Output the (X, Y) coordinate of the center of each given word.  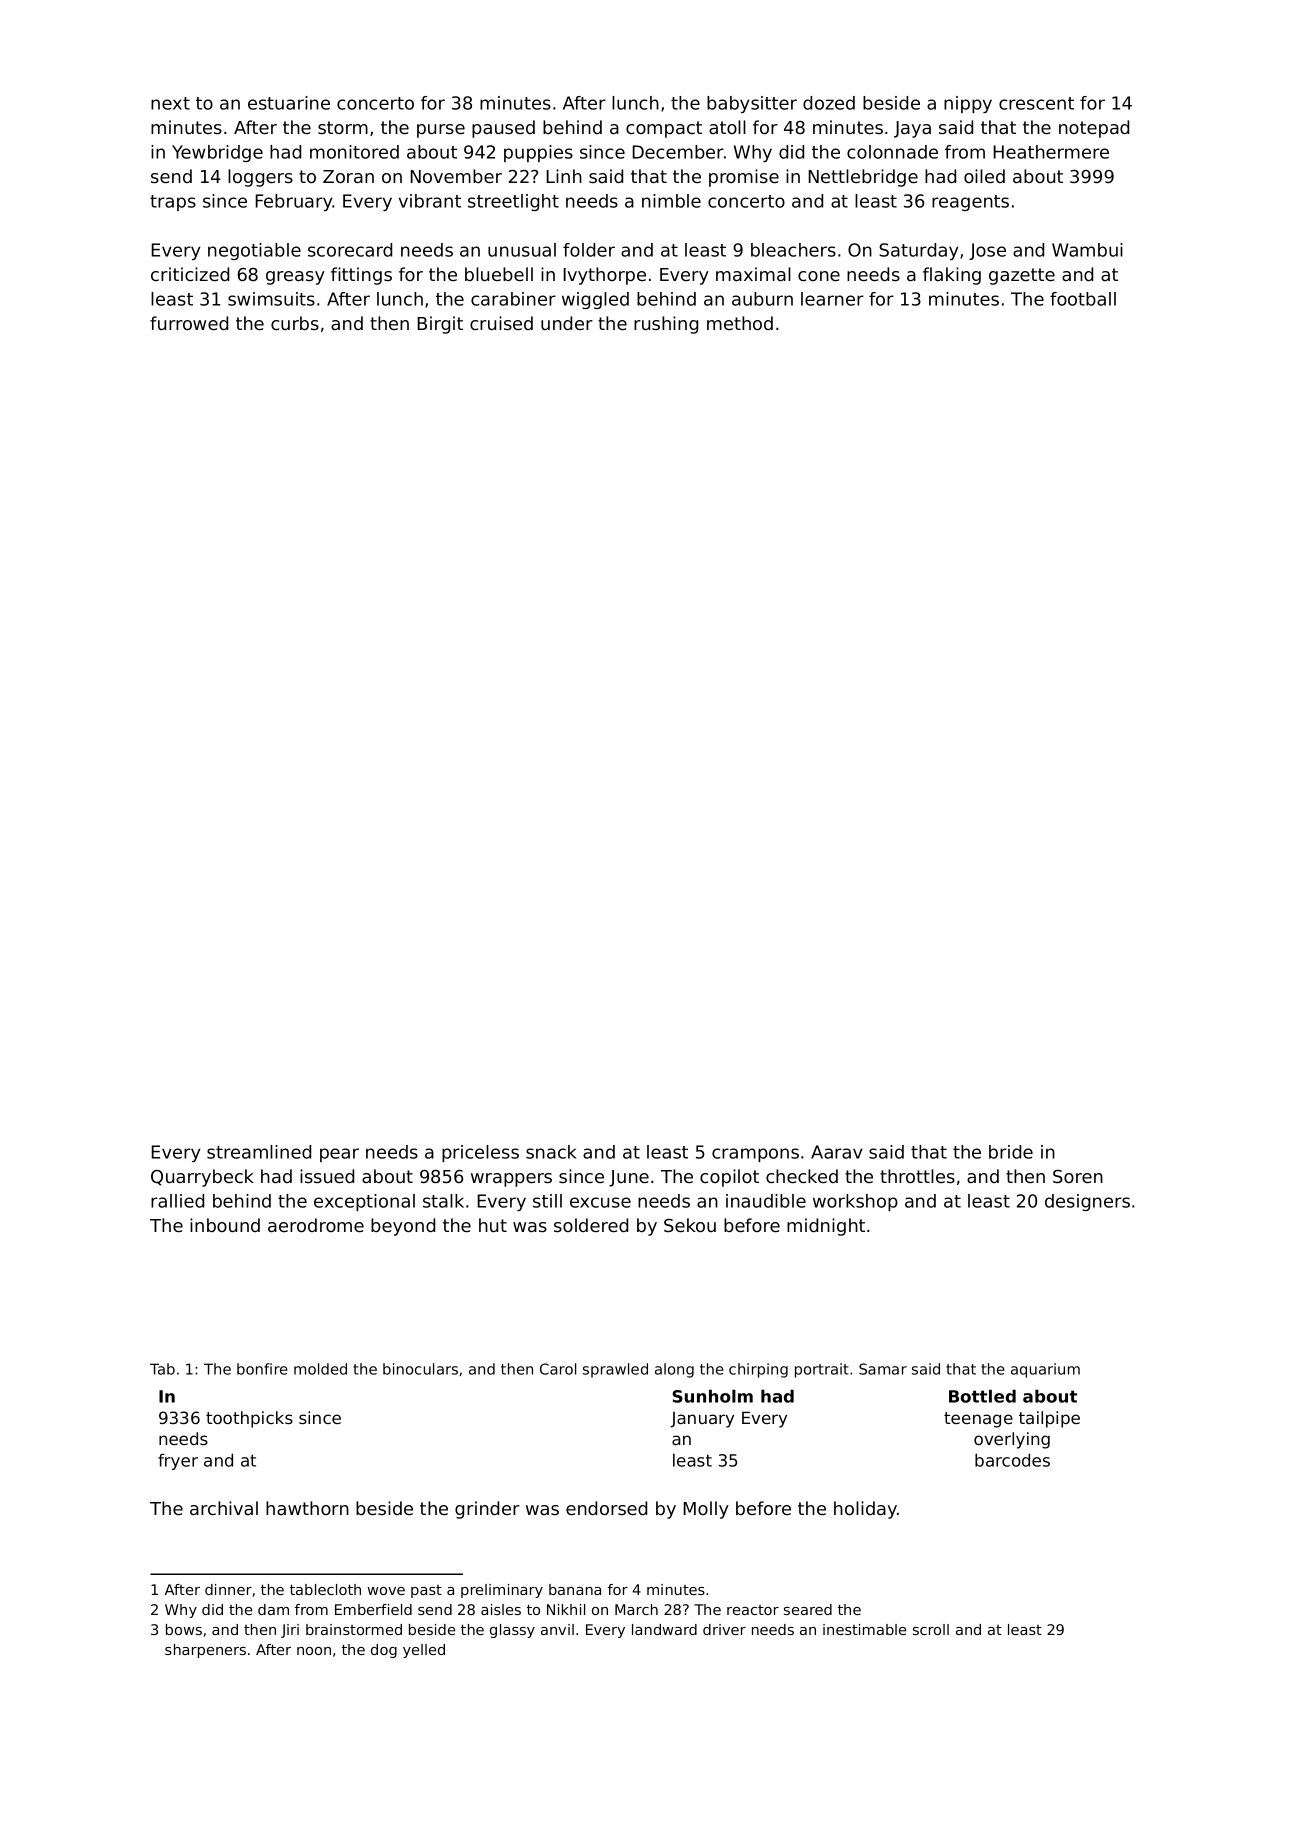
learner (832, 299)
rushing (666, 325)
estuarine (289, 103)
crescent (1036, 103)
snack (551, 1152)
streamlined (259, 1152)
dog (384, 1651)
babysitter (752, 104)
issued (327, 1176)
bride (1011, 1152)
